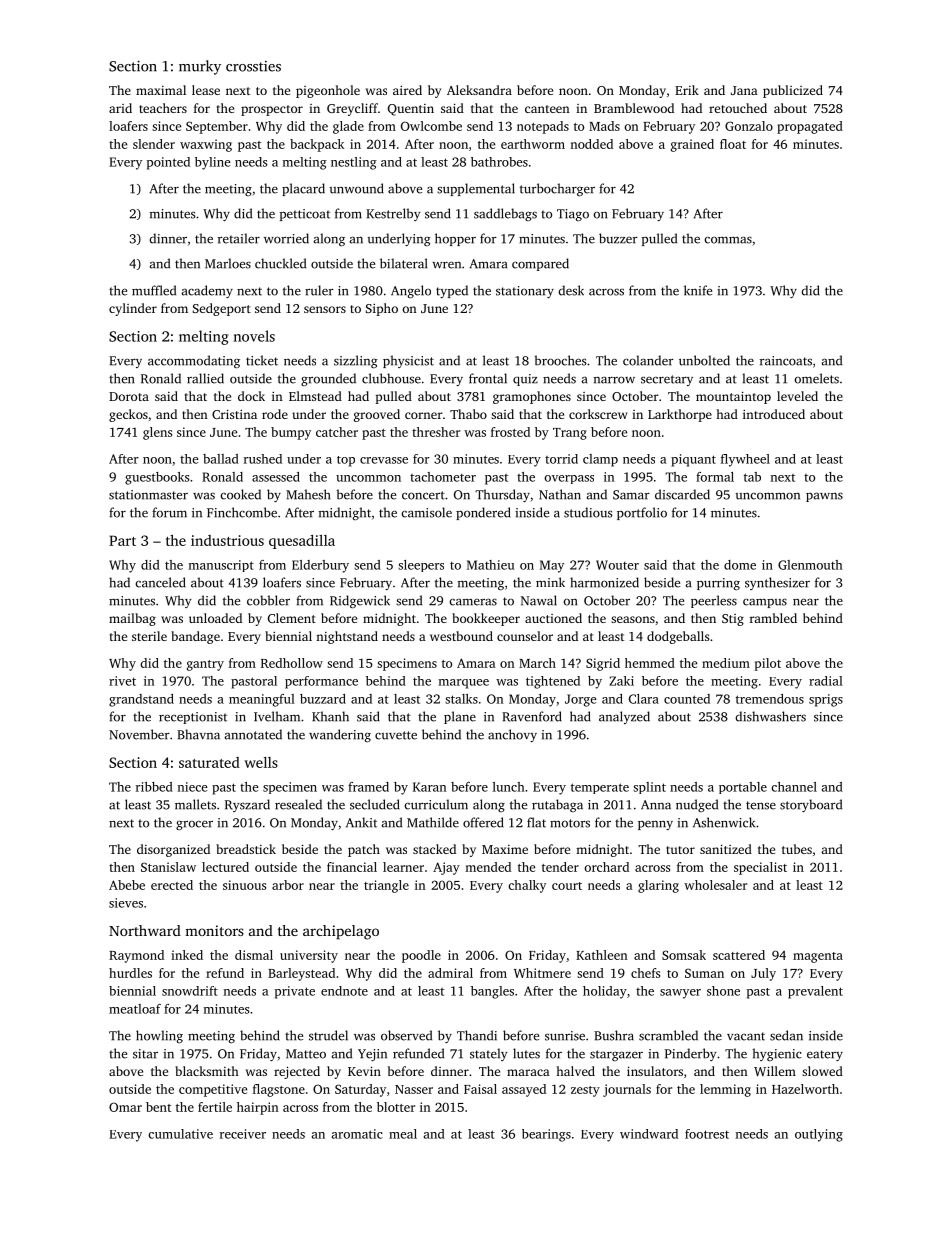 The height and width of the image is (1233, 952). What do you see at coordinates (239, 238) in the image?
I see `retailer` at bounding box center [239, 238].
